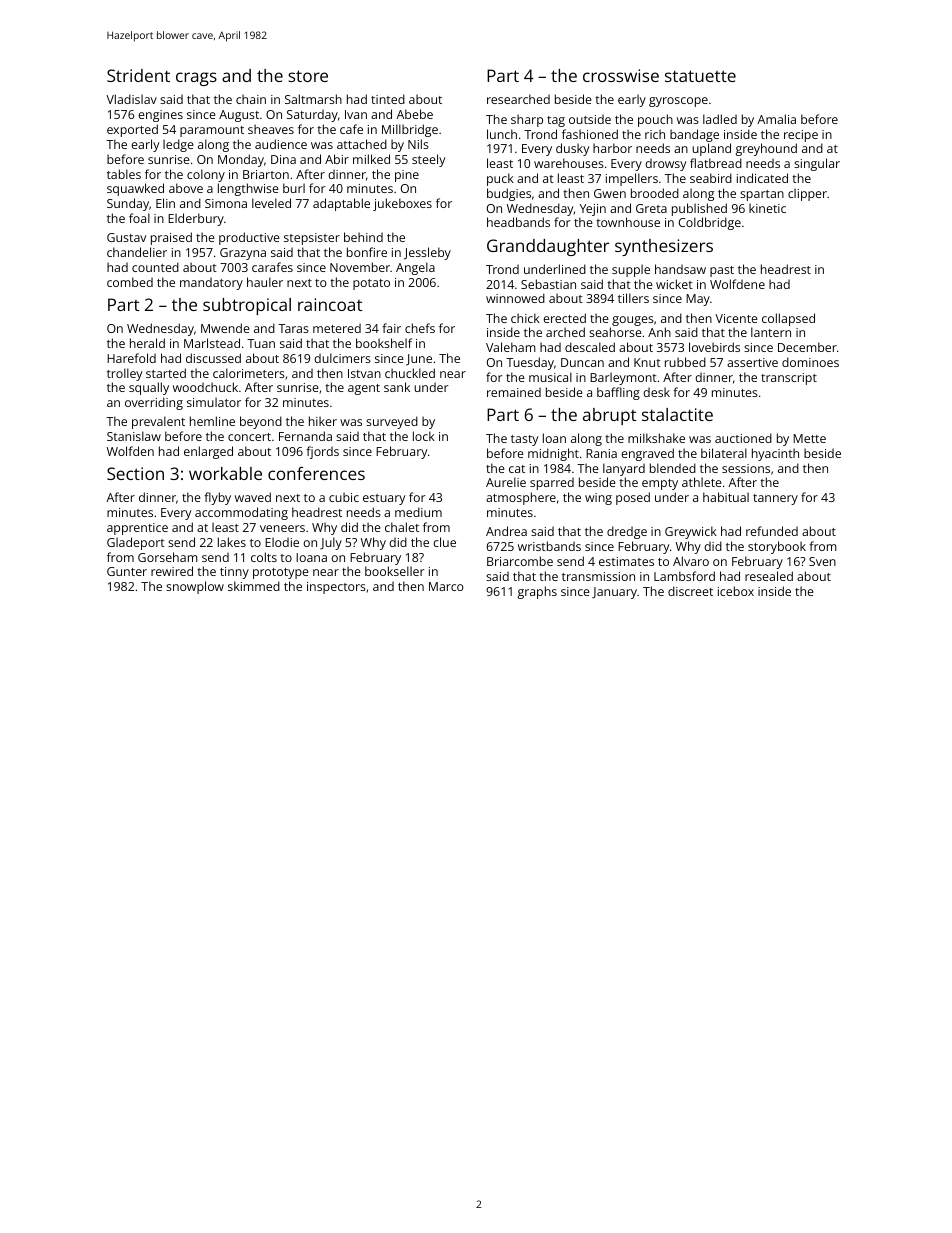 Image resolution: width=952 pixels, height=1233 pixels. What do you see at coordinates (418, 144) in the screenshot?
I see `Nils` at bounding box center [418, 144].
